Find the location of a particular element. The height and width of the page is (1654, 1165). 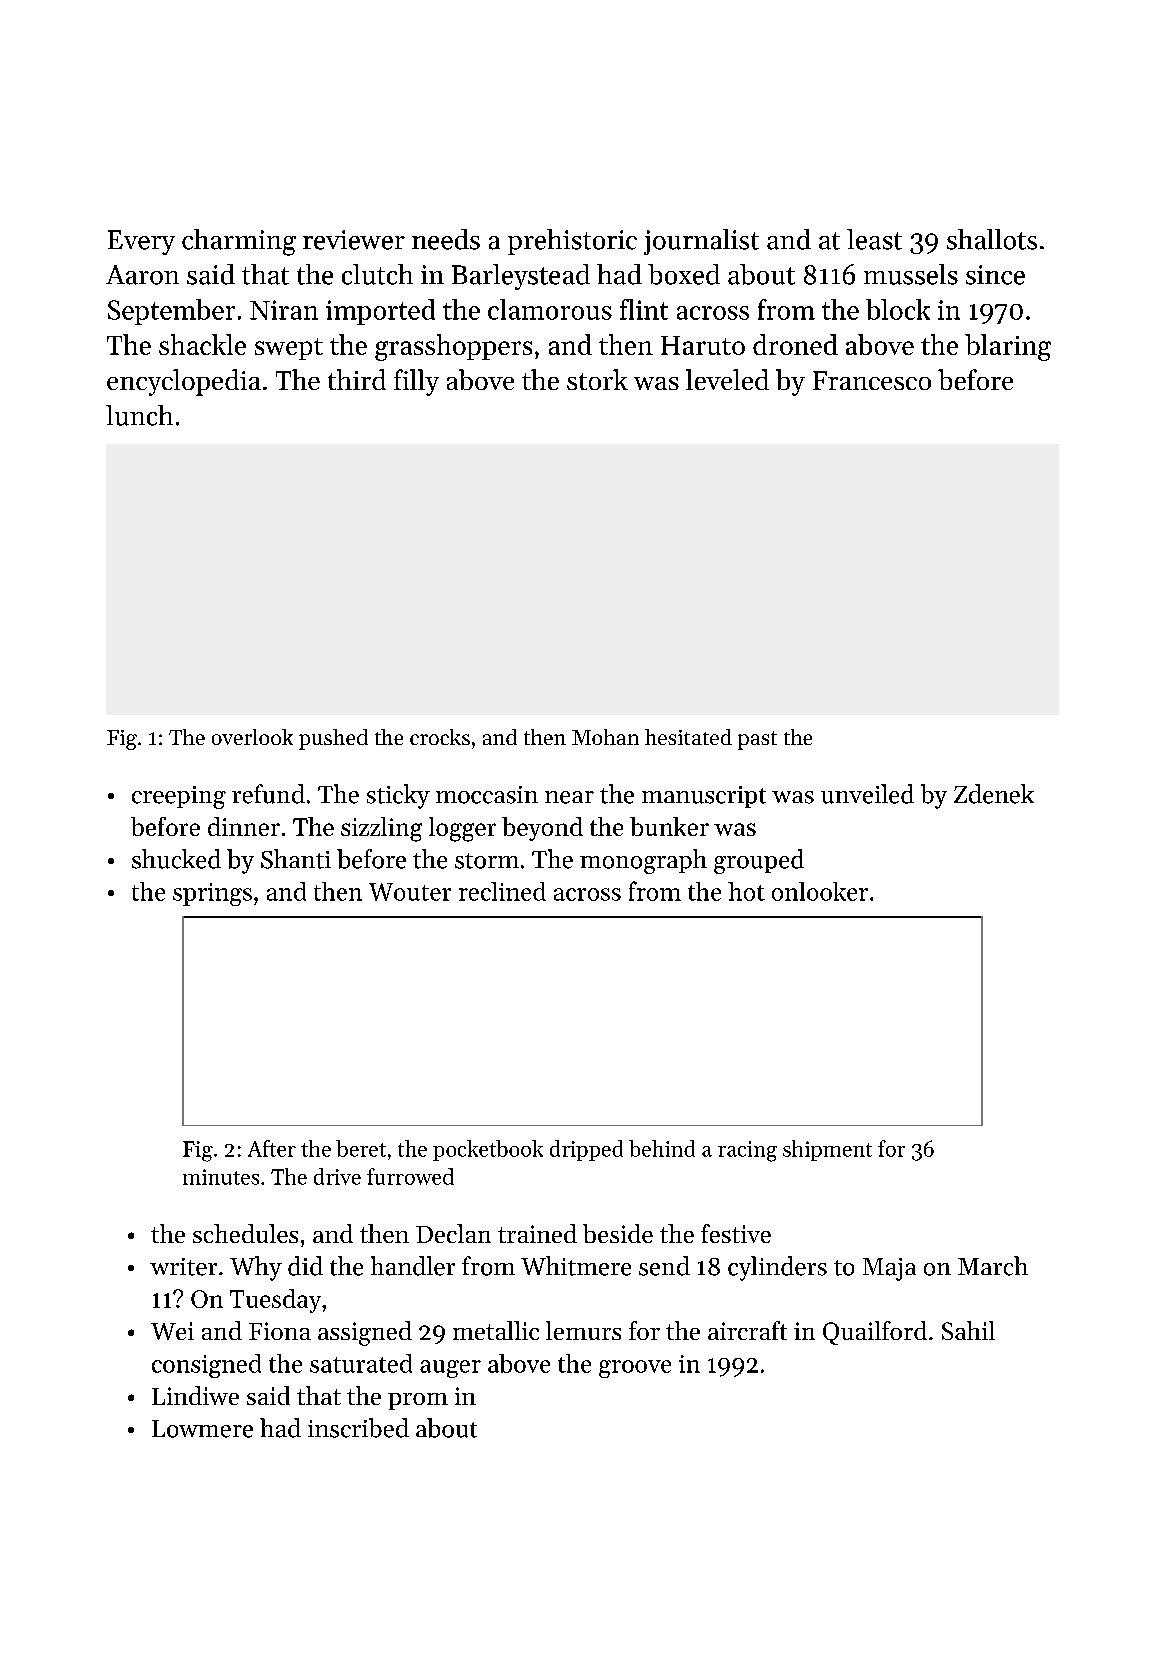

Wei is located at coordinates (172, 1331).
